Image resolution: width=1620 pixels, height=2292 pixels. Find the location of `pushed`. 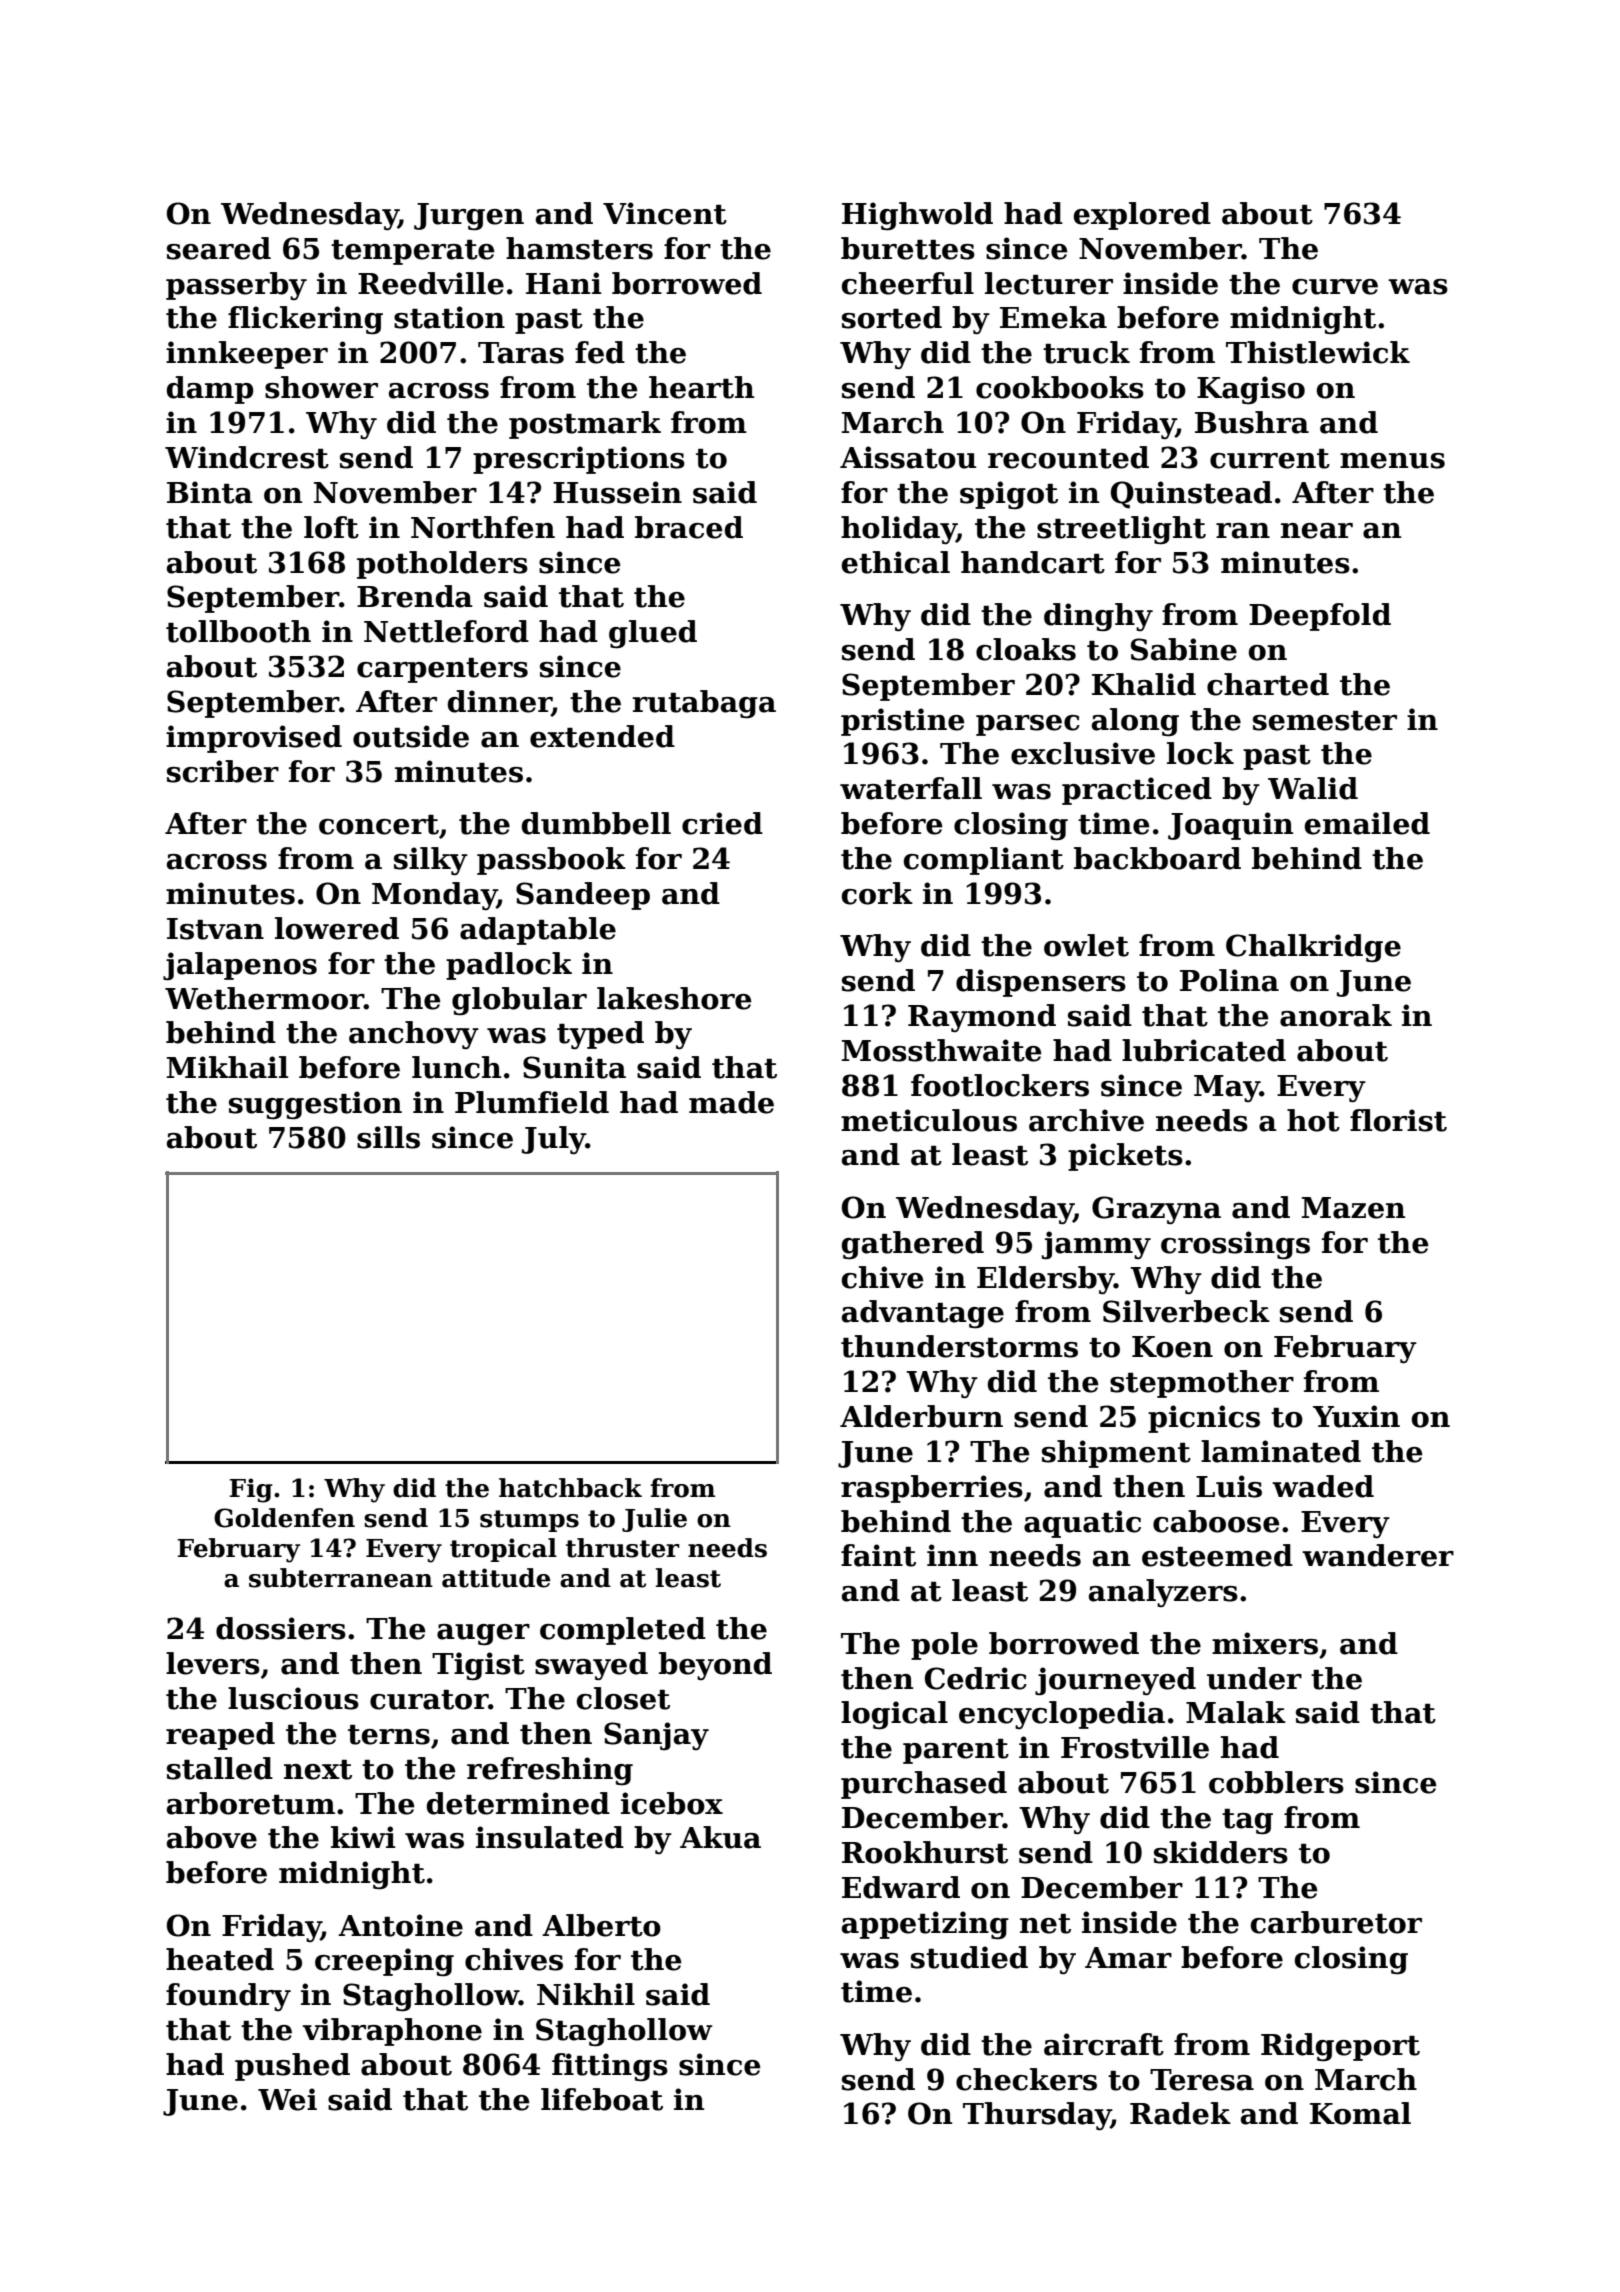

pushed is located at coordinates (292, 2067).
